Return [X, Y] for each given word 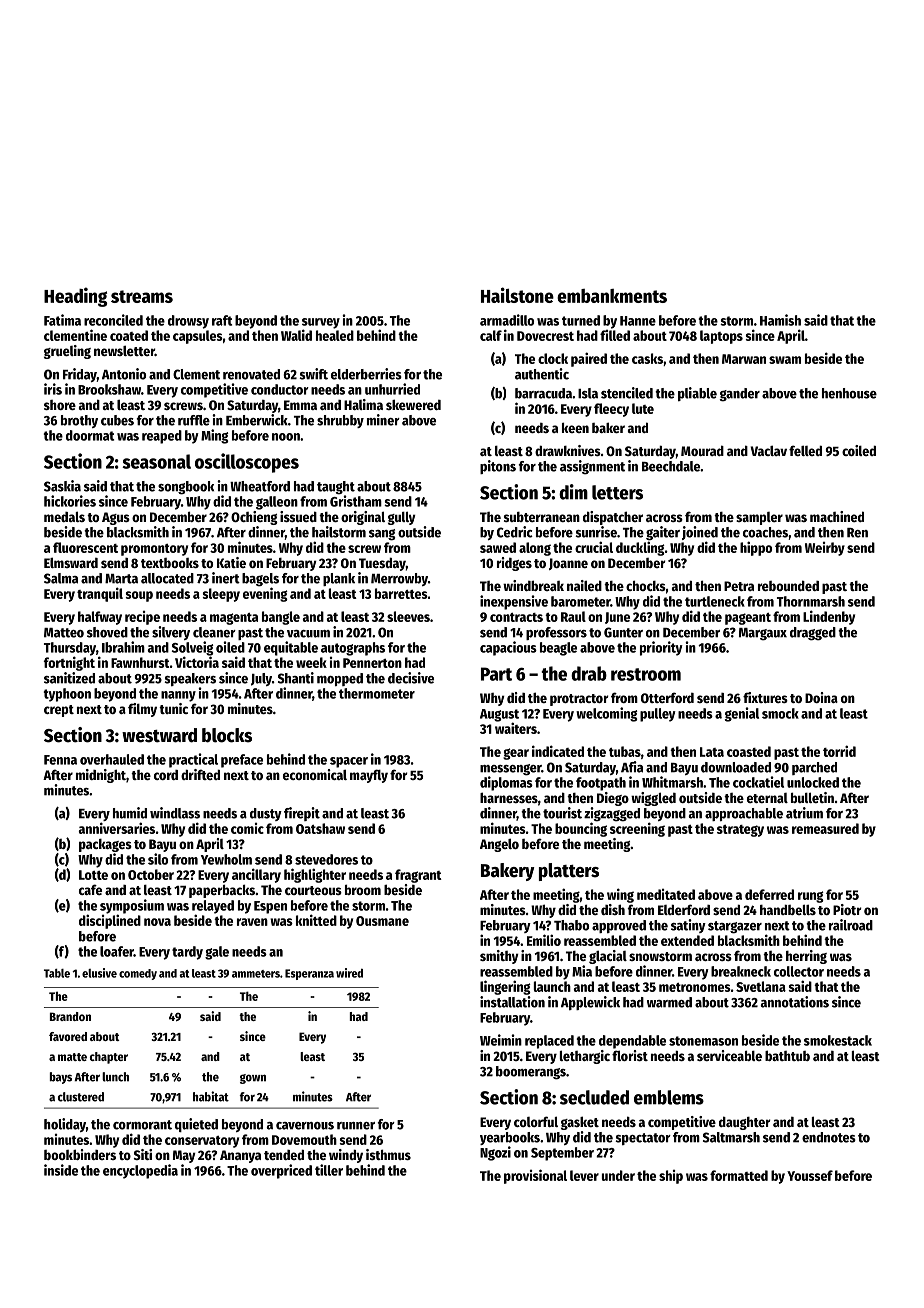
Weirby [825, 549]
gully [401, 518]
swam [785, 360]
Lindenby [829, 617]
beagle [558, 649]
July [261, 679]
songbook [186, 488]
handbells [788, 909]
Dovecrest [545, 336]
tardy [187, 953]
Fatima [62, 320]
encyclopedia [140, 1171]
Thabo [571, 925]
